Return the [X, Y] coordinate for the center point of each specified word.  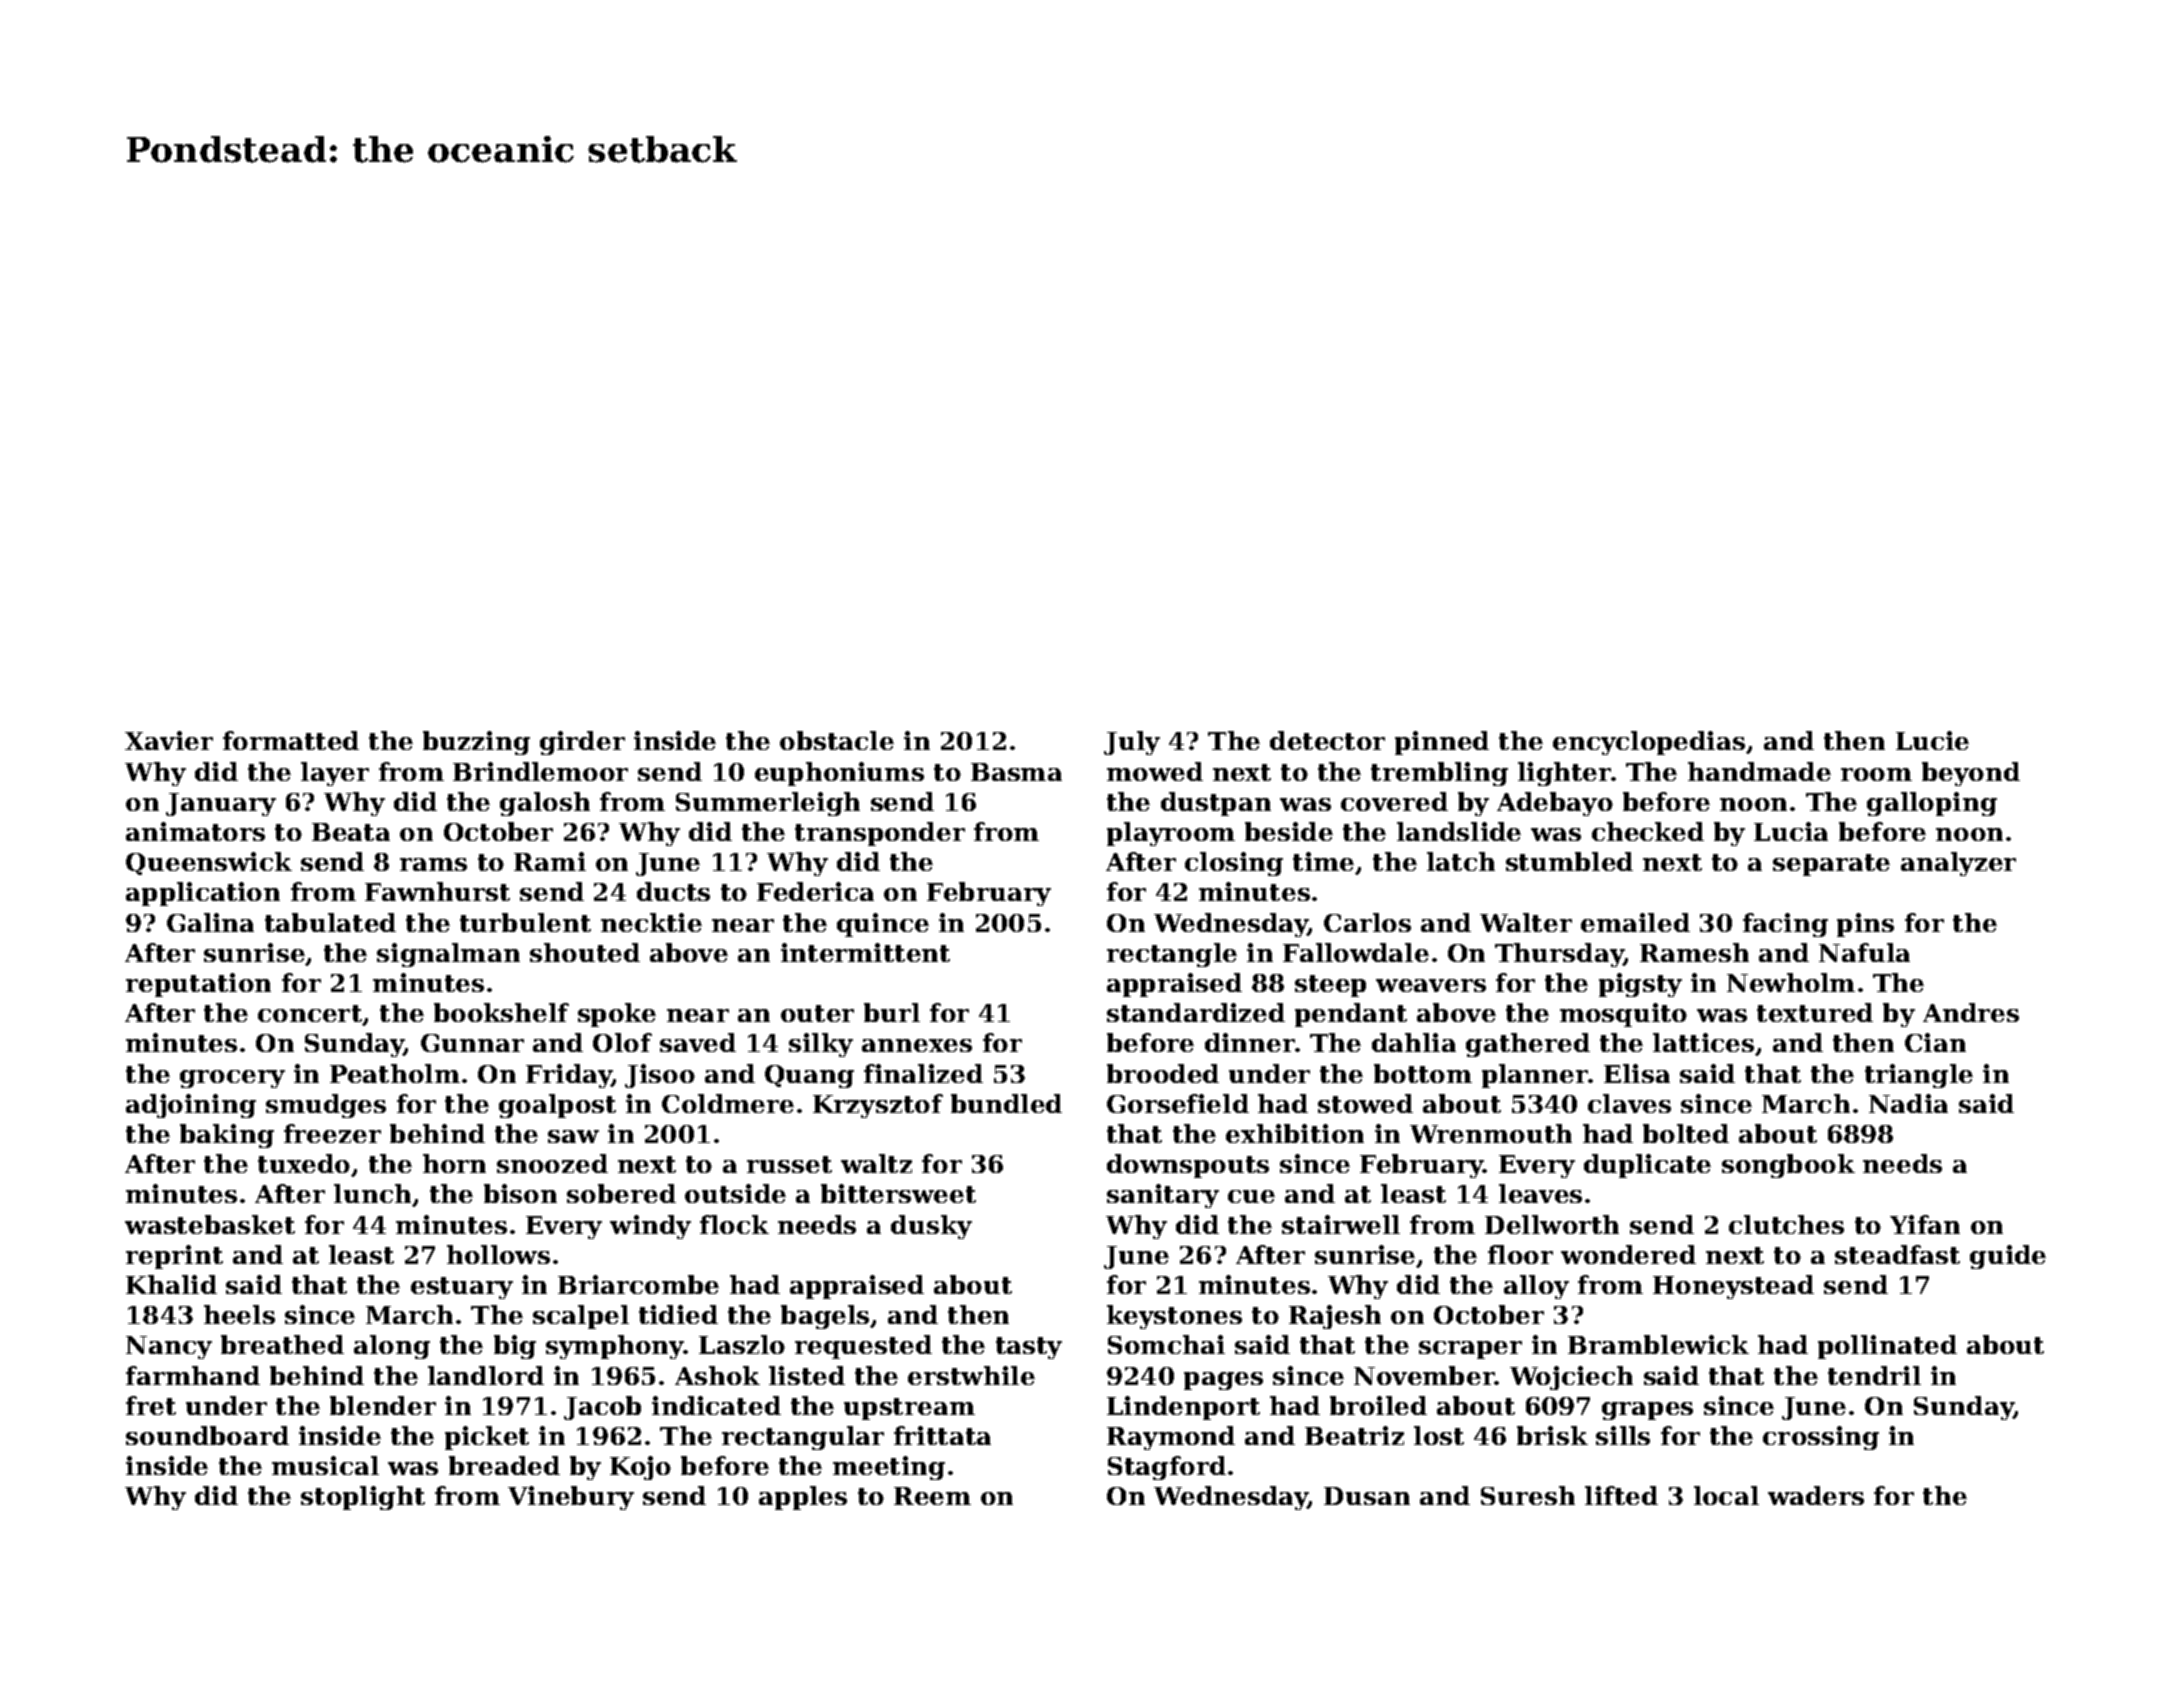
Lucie [1932, 740]
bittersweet [898, 1193]
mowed [1155, 771]
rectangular [803, 1438]
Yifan [1925, 1224]
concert [310, 1015]
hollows [498, 1254]
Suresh [1528, 1495]
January [221, 804]
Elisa [1637, 1073]
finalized [923, 1073]
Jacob [602, 1408]
